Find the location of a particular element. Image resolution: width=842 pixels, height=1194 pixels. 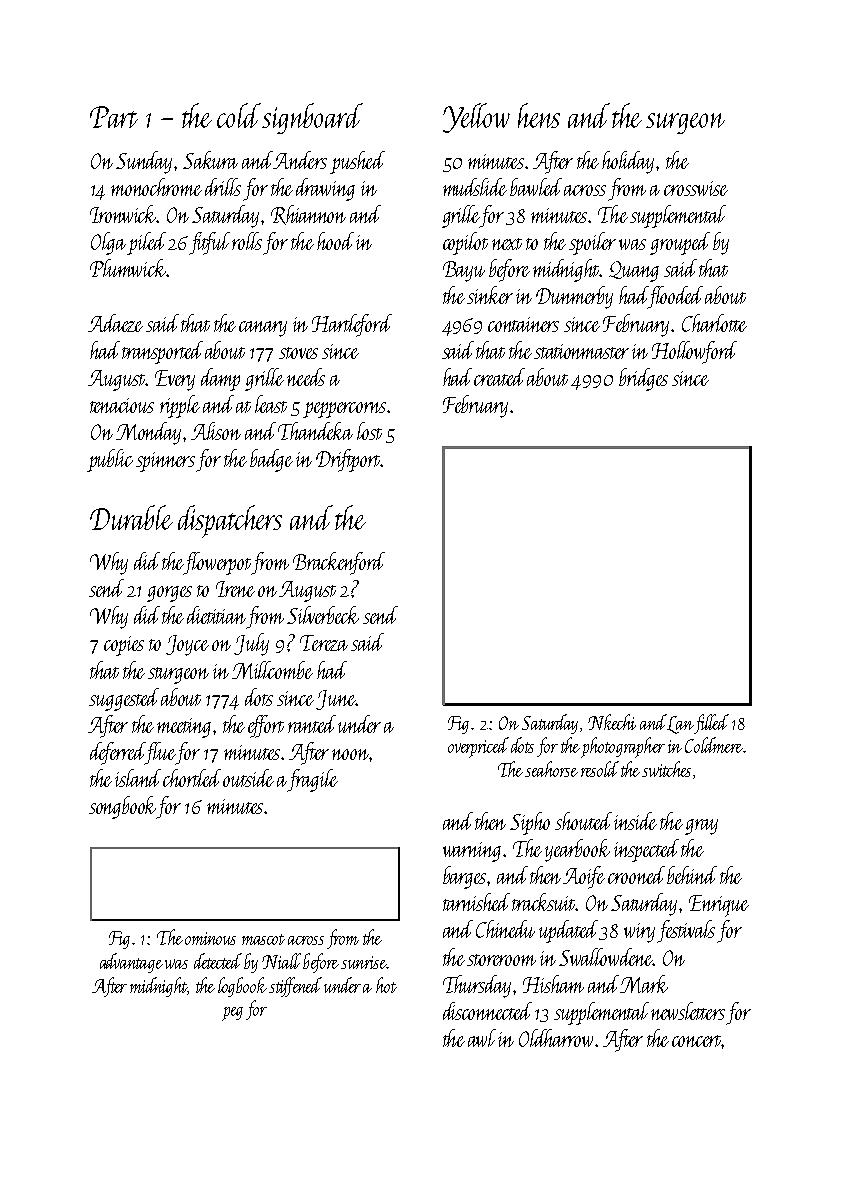

spinners is located at coordinates (165, 462).
